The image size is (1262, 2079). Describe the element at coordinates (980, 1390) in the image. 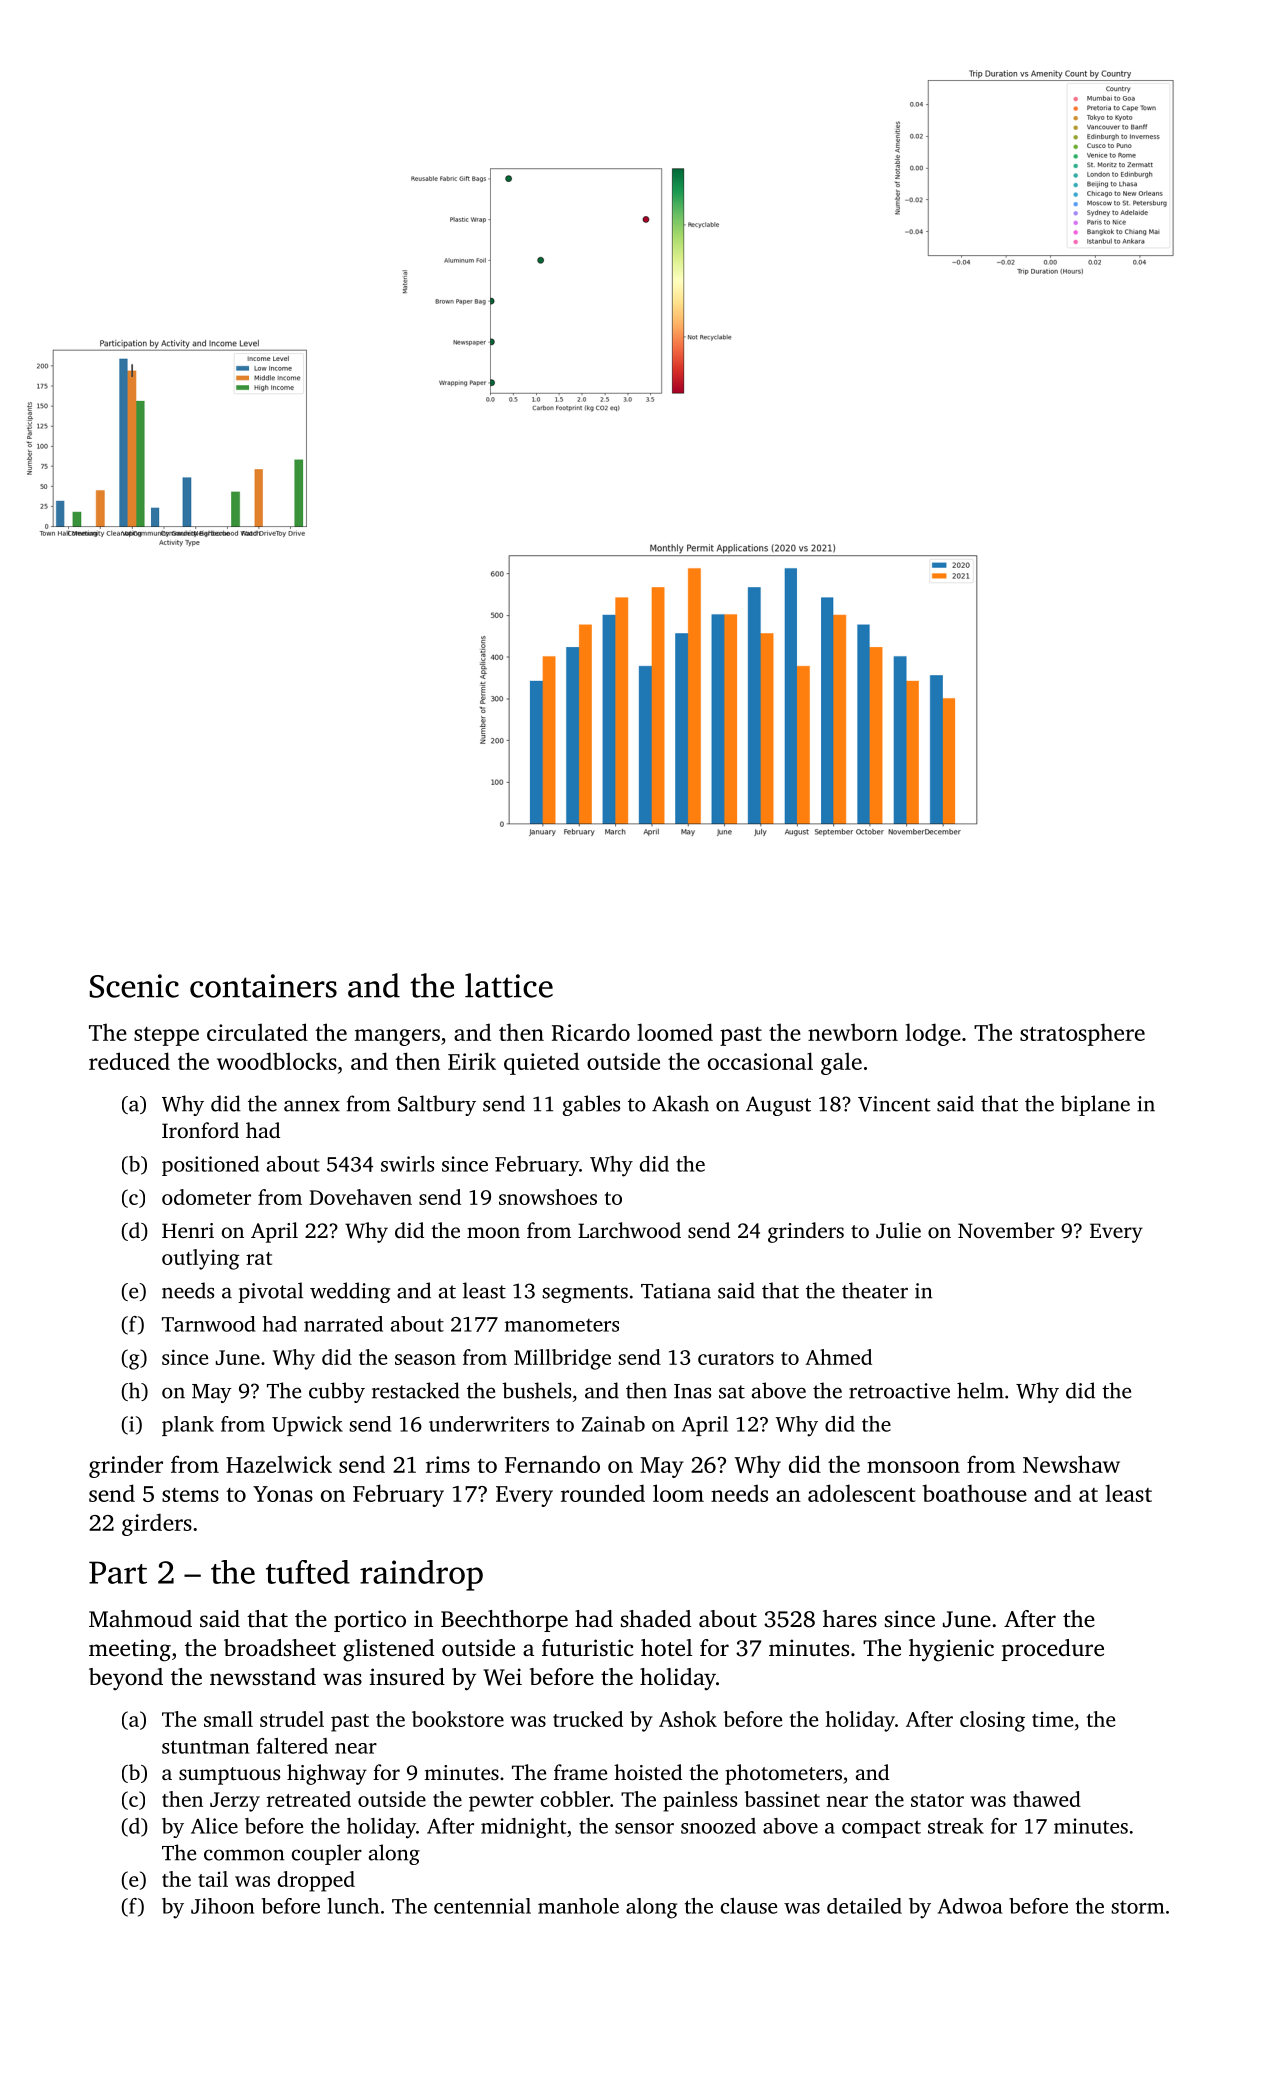

I see `helm` at that location.
